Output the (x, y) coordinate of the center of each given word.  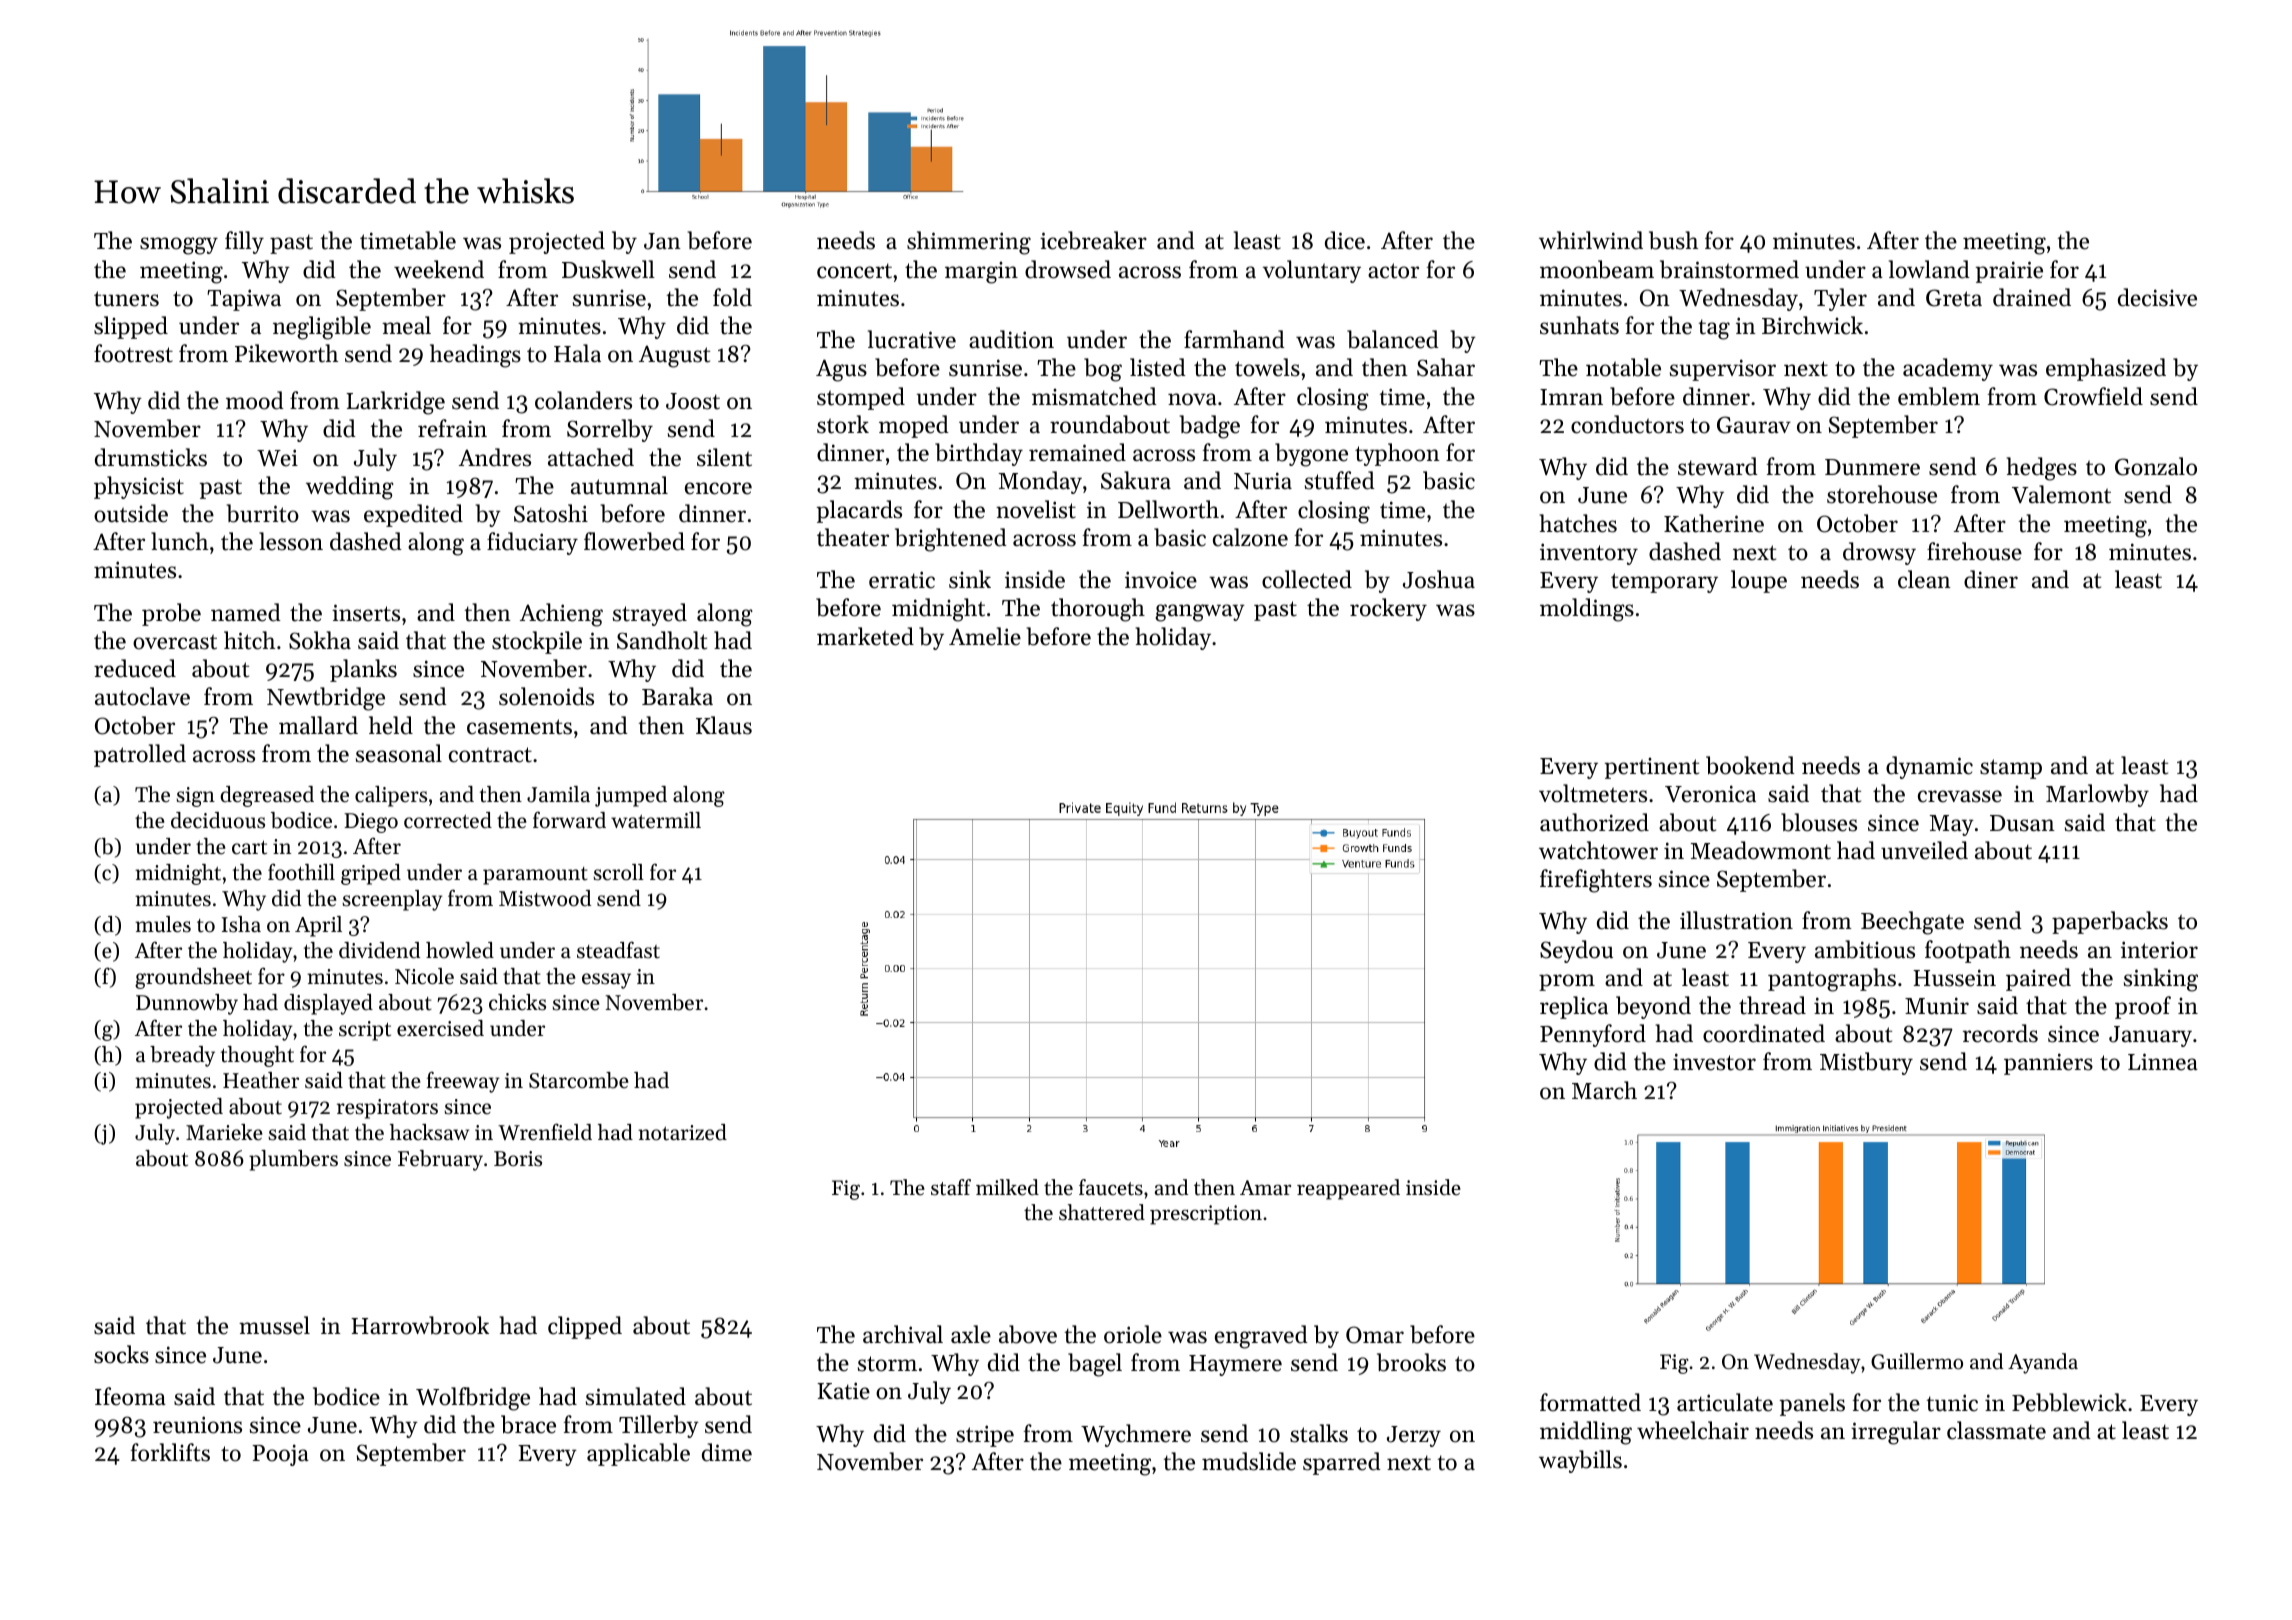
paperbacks (2110, 922)
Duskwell (608, 269)
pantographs (1832, 980)
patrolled (140, 755)
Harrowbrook (420, 1325)
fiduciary (532, 543)
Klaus (724, 725)
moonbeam (1597, 269)
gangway (1200, 613)
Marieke (224, 1132)
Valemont (2061, 494)
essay (606, 981)
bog (1103, 370)
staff (951, 1187)
